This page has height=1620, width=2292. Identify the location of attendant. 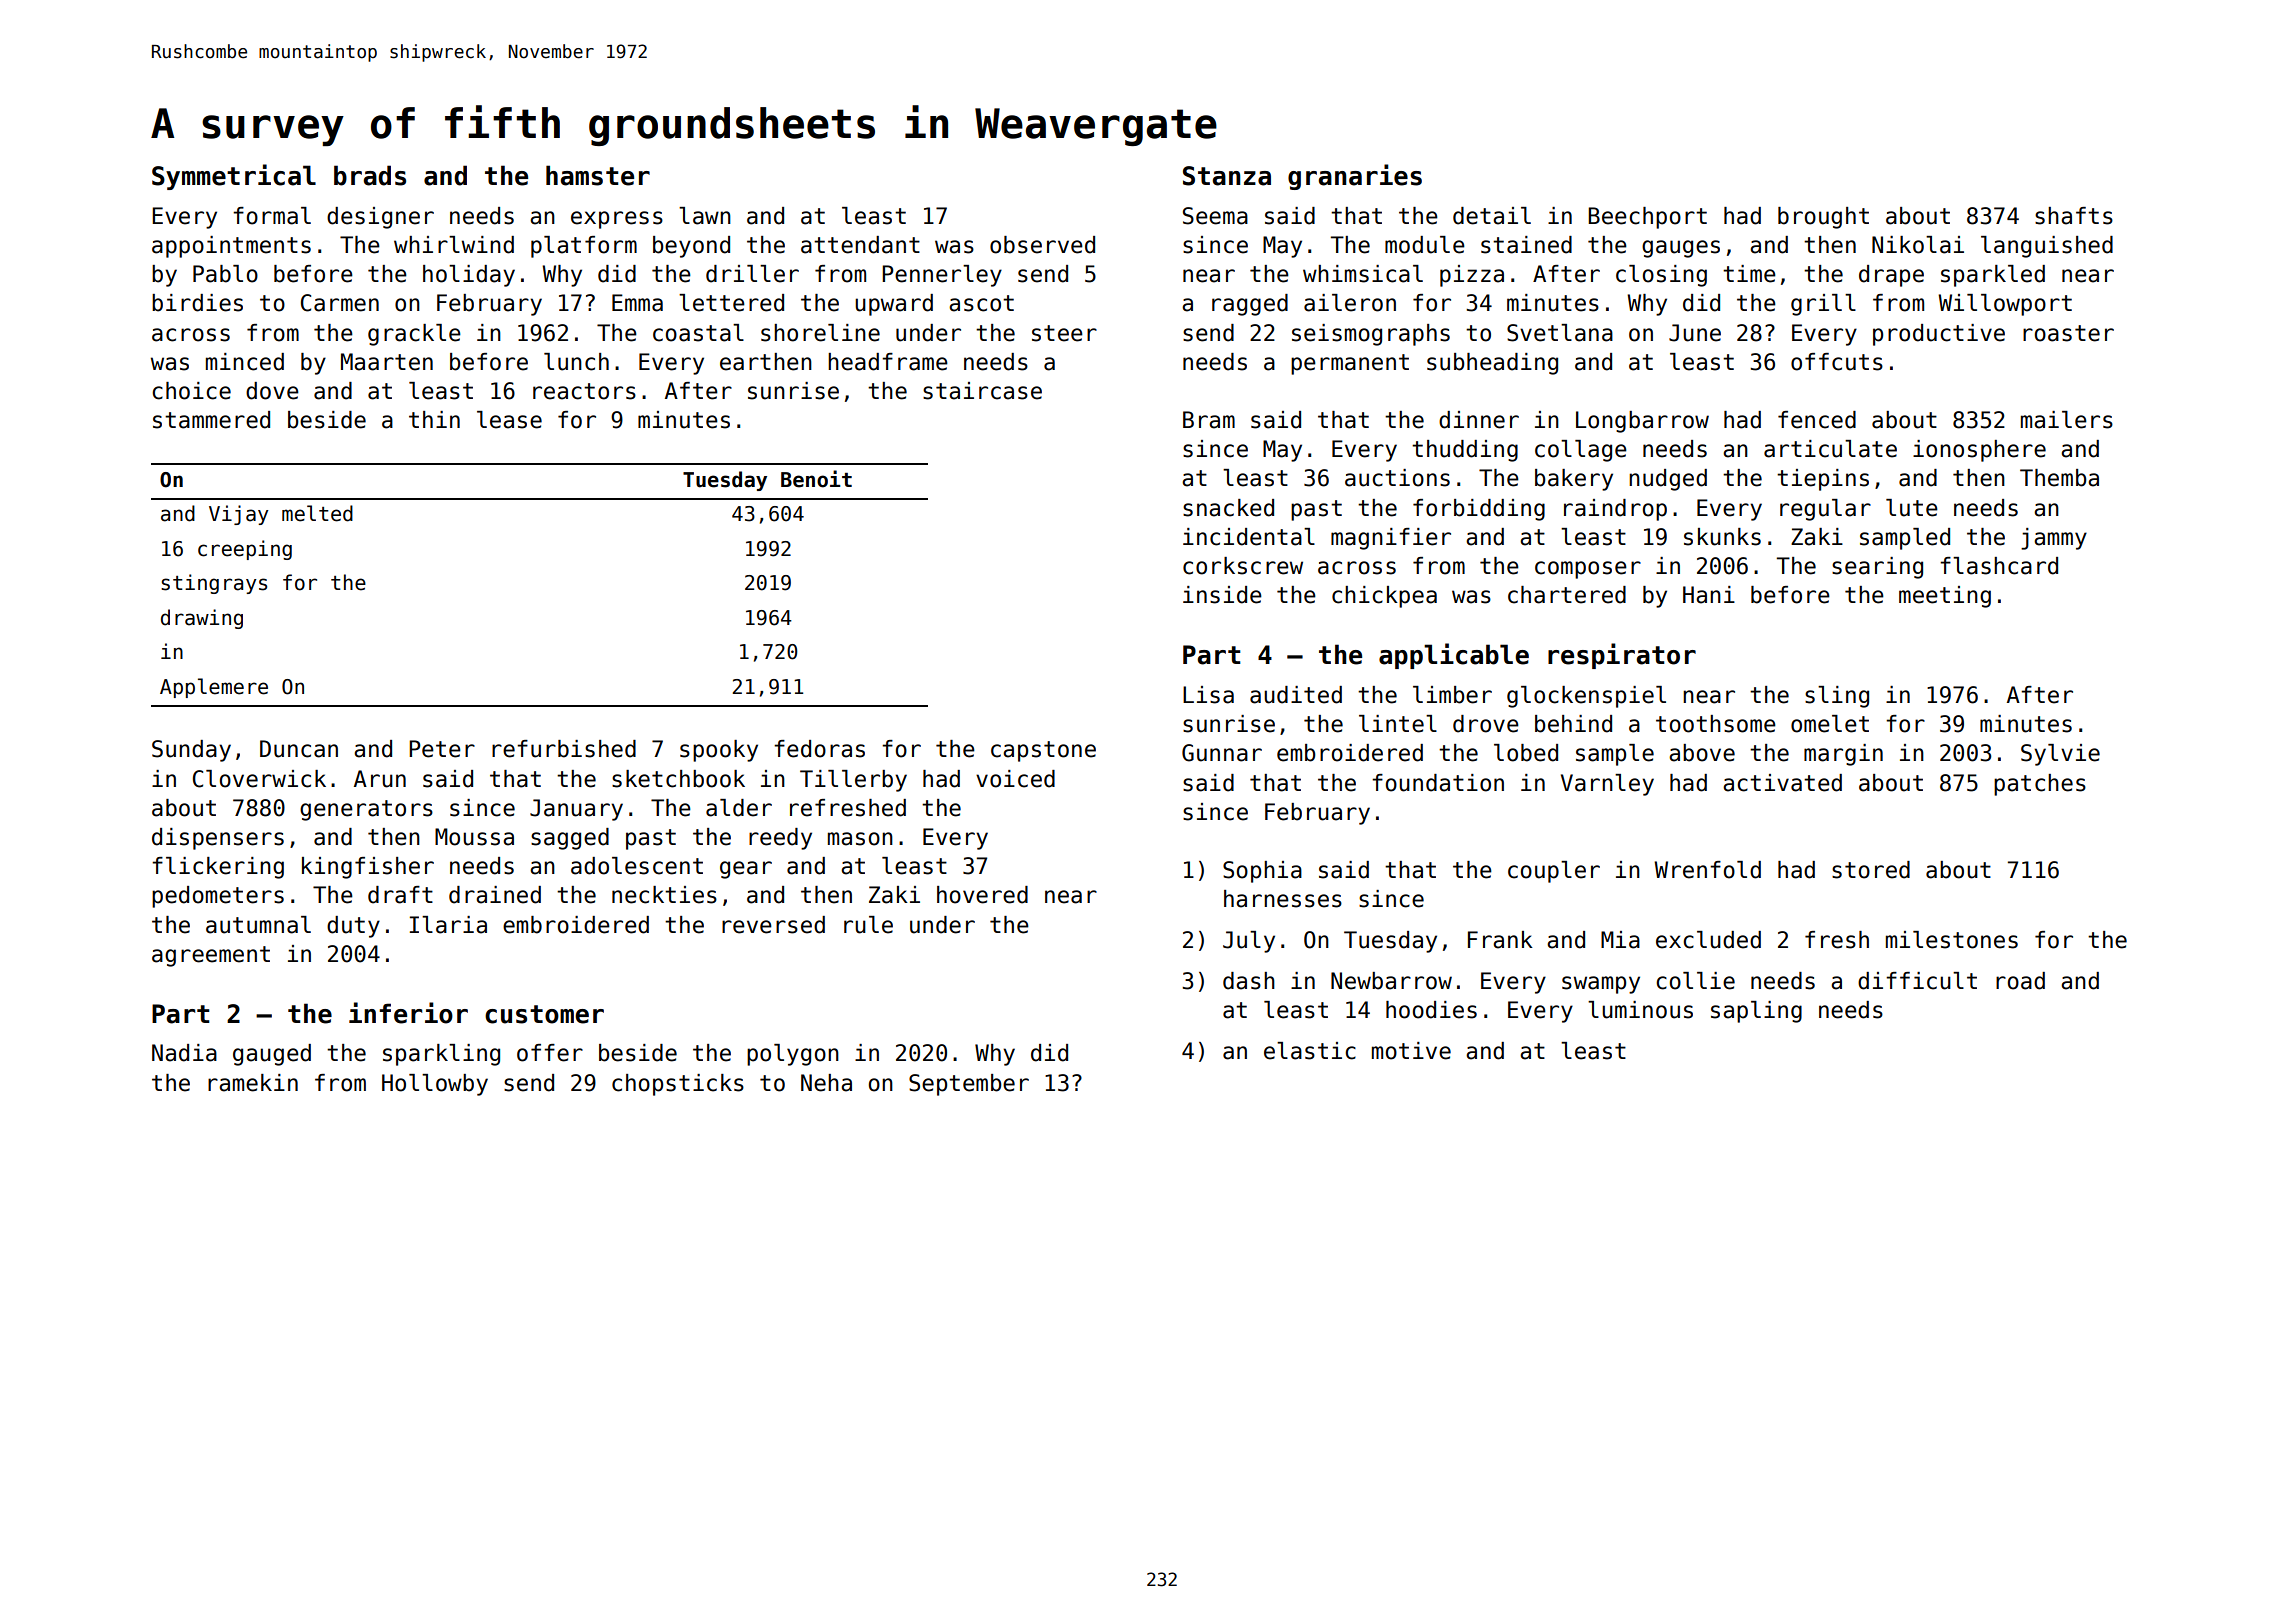
(860, 245).
